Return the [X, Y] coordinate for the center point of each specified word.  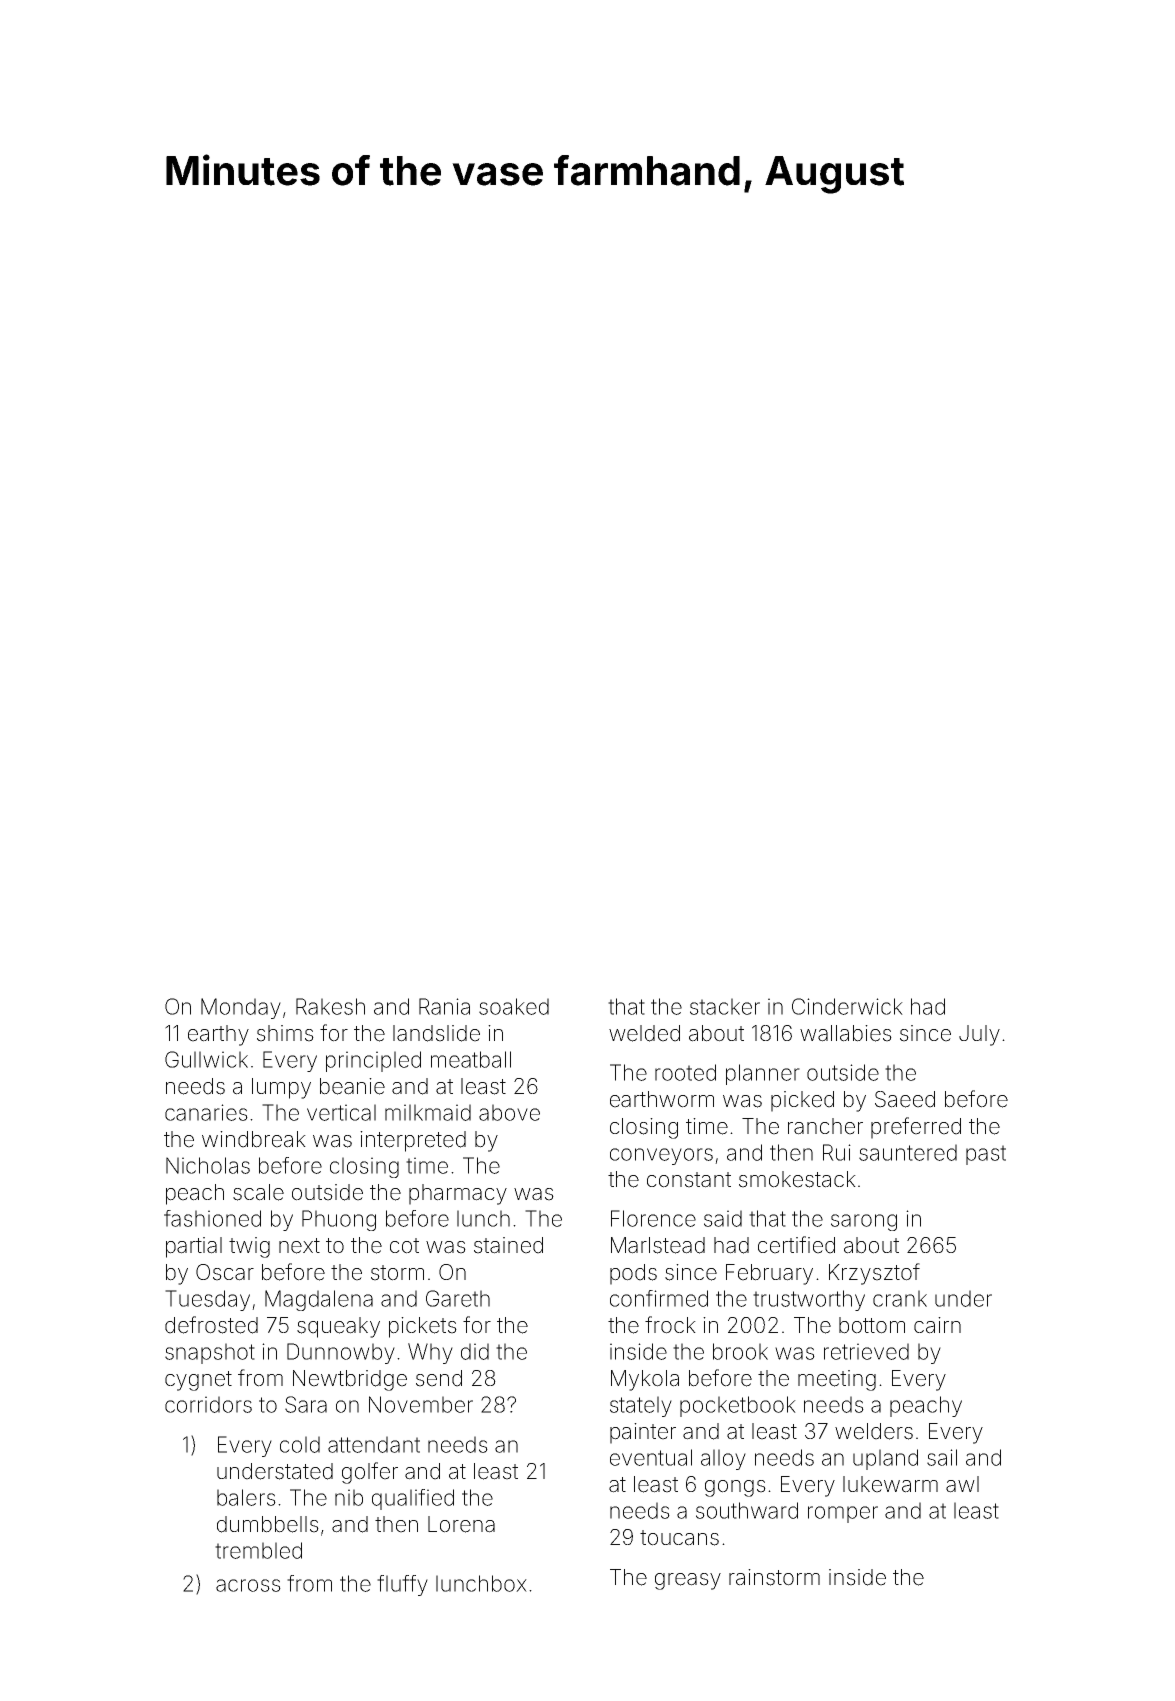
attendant [374, 1444]
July [979, 1035]
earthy [218, 1035]
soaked [514, 1006]
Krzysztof [874, 1274]
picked [802, 1101]
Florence [653, 1218]
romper [843, 1514]
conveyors [661, 1156]
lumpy [281, 1088]
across [248, 1585]
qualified [413, 1499]
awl [962, 1484]
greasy [688, 1581]
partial [194, 1247]
